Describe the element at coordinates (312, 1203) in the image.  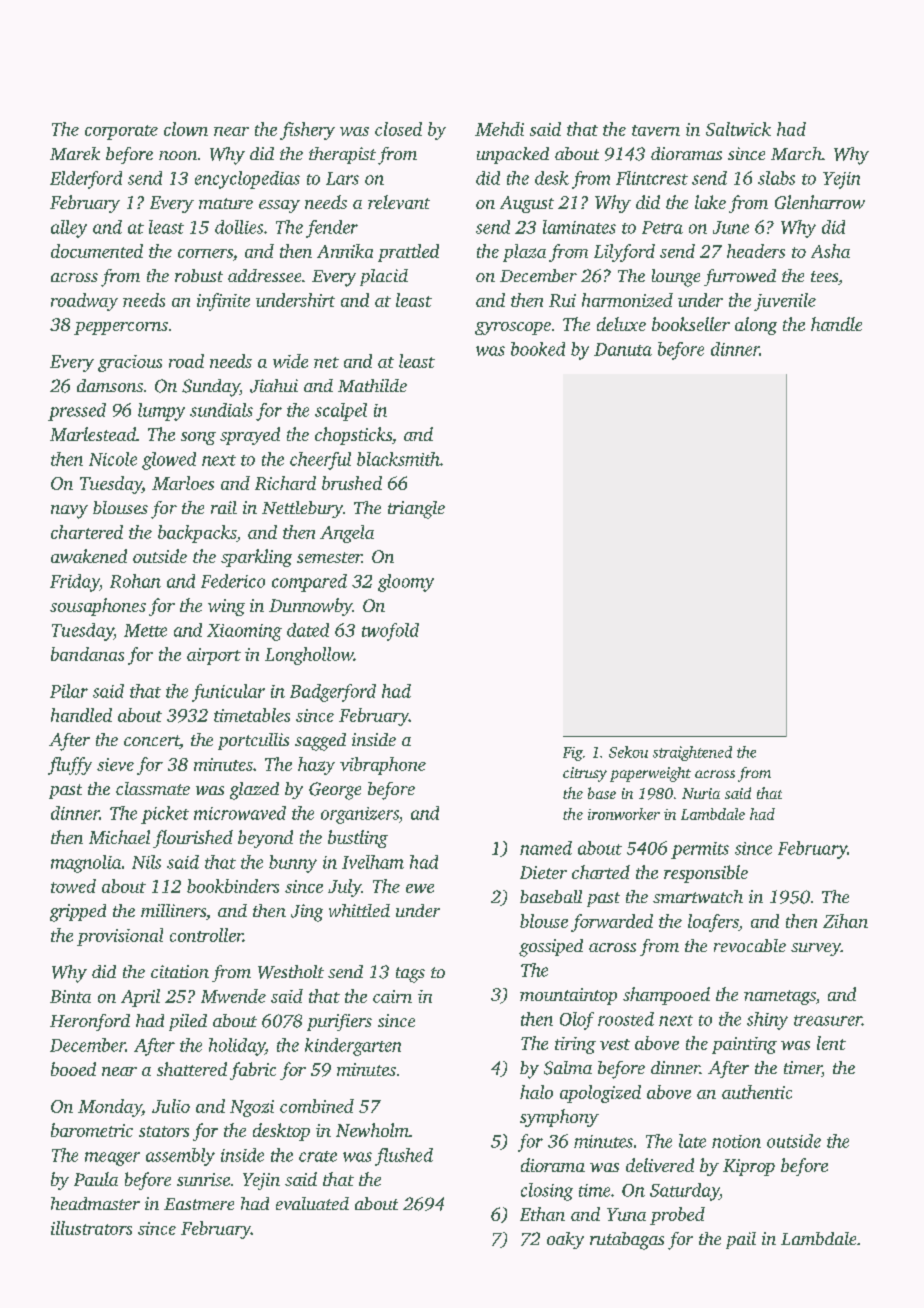
I see `evaluated` at that location.
